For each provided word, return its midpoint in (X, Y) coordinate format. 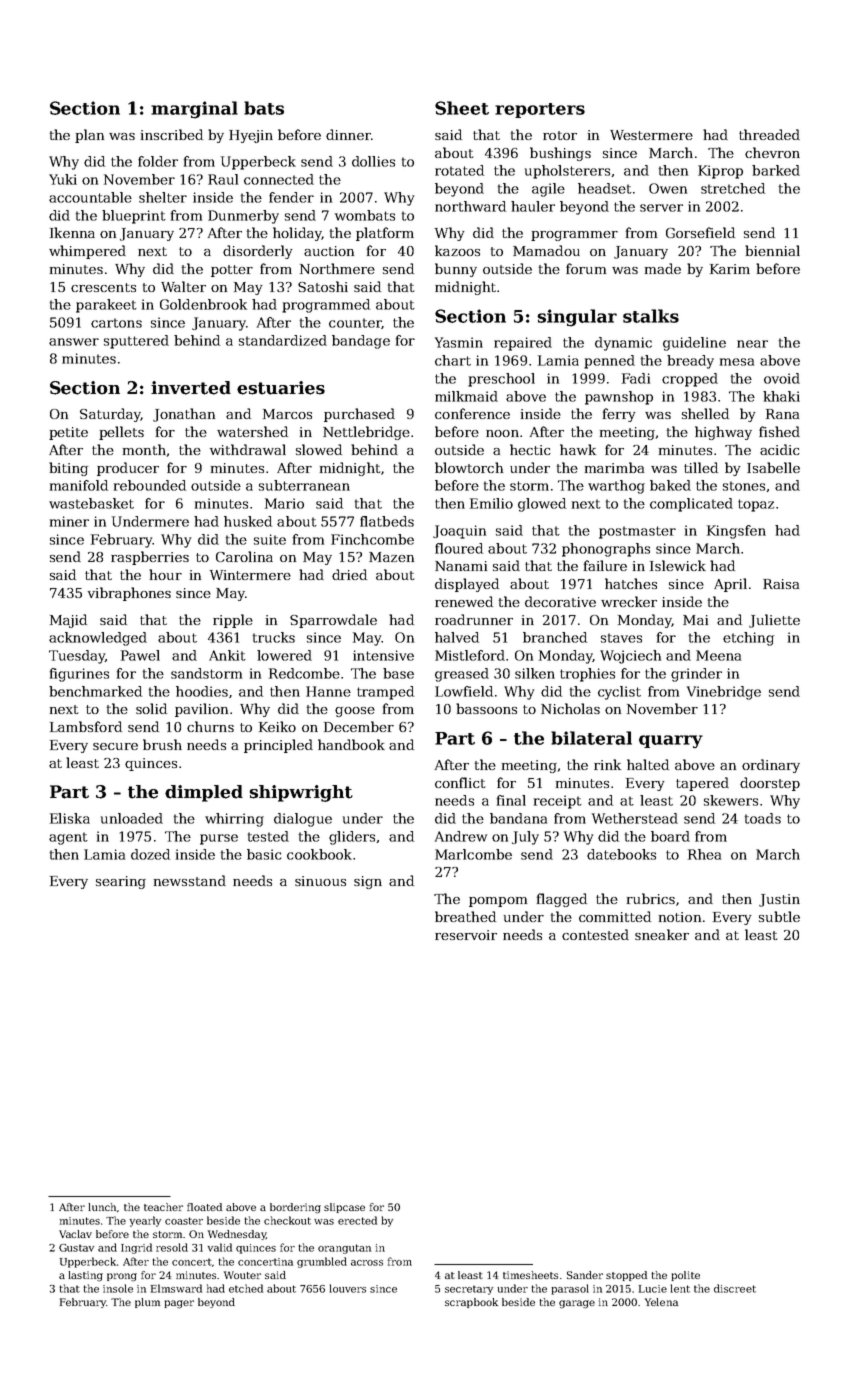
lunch (102, 1207)
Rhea (704, 854)
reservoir (466, 935)
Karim (730, 269)
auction (329, 251)
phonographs (606, 550)
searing (121, 882)
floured (459, 548)
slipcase (344, 1208)
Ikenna (72, 232)
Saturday (110, 415)
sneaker (662, 934)
